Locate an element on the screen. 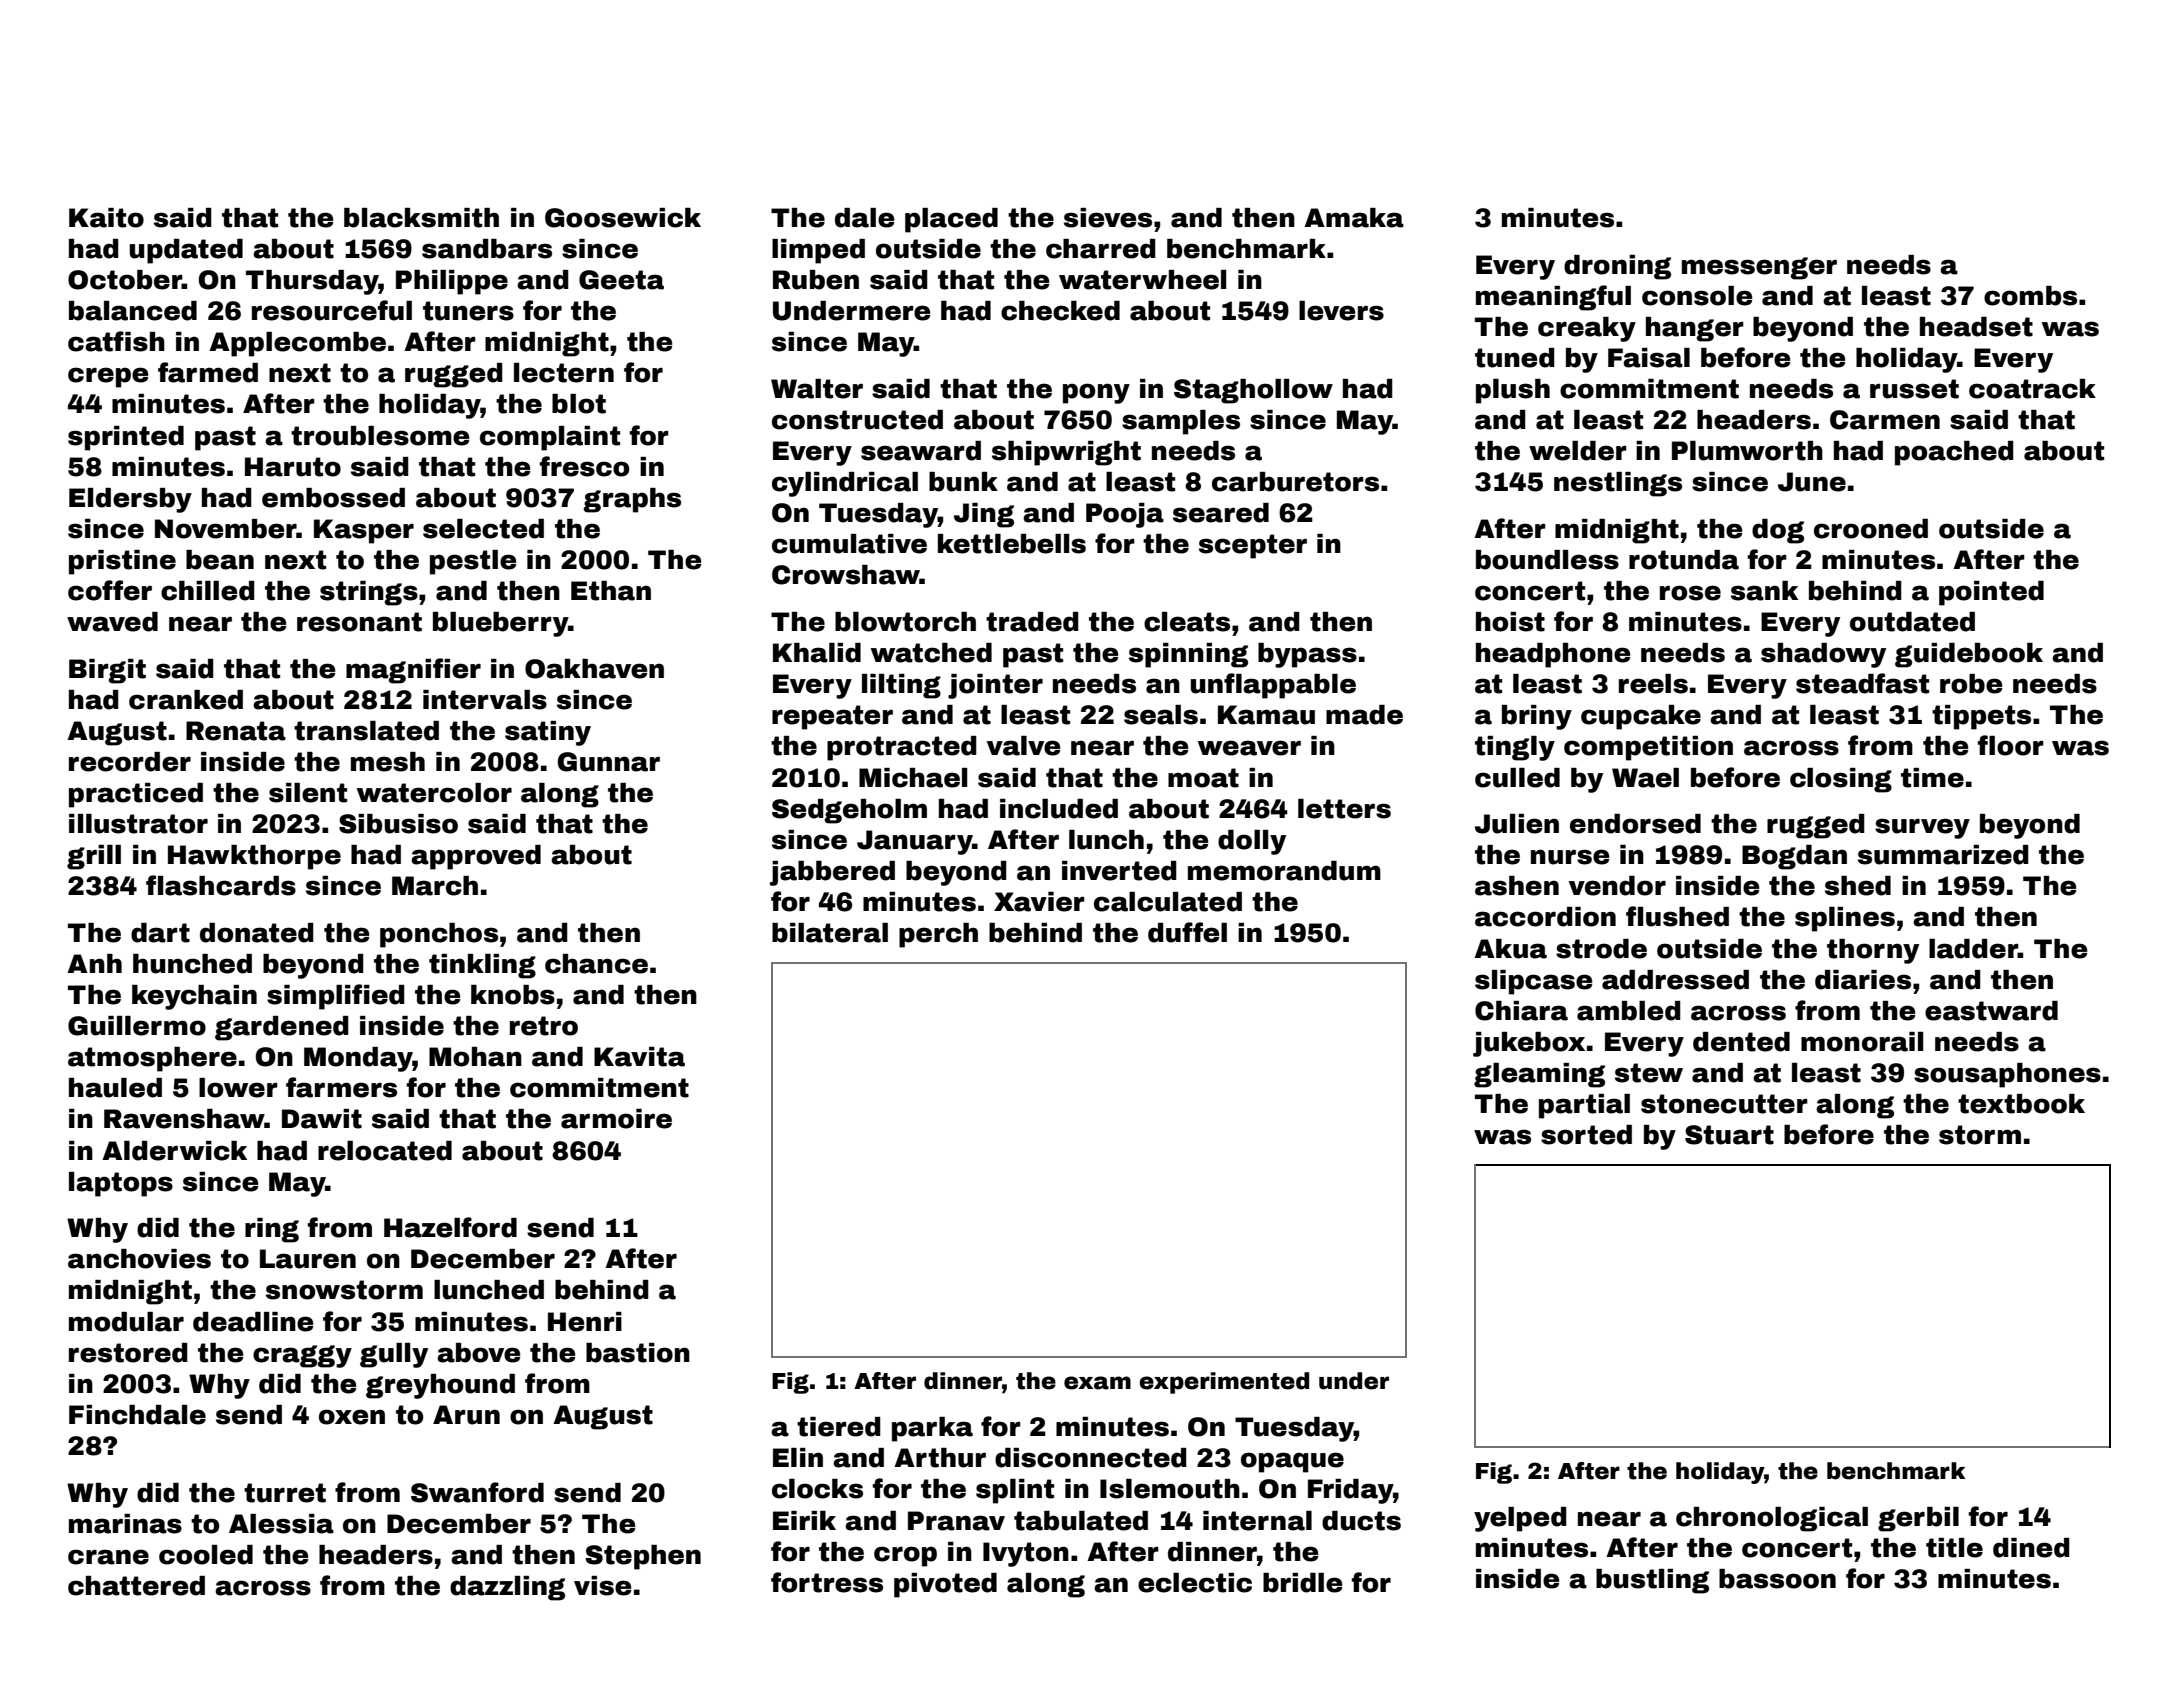 The height and width of the screenshot is (1683, 2178). vise is located at coordinates (602, 1586).
